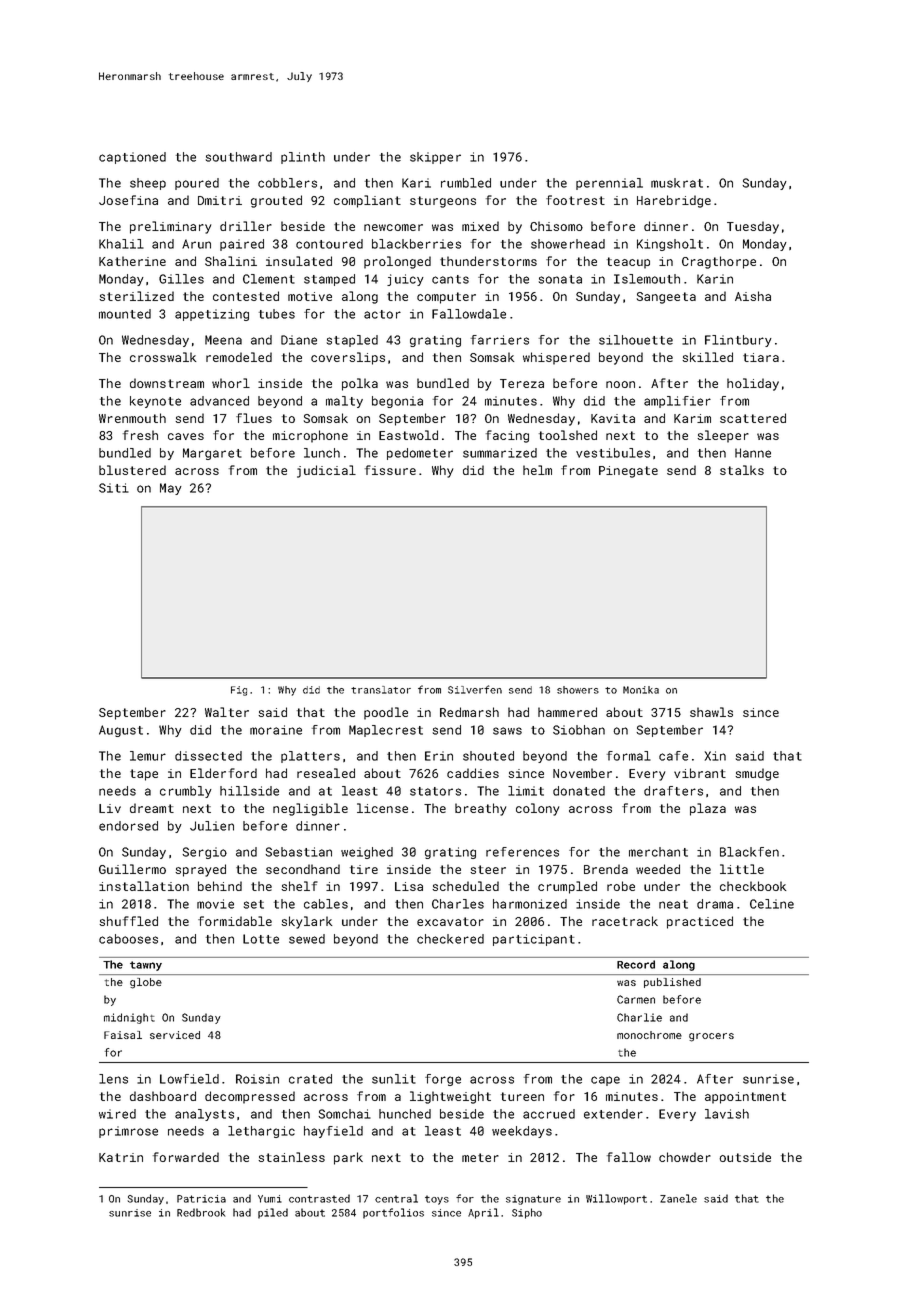  I want to click on Hanne, so click(753, 453).
